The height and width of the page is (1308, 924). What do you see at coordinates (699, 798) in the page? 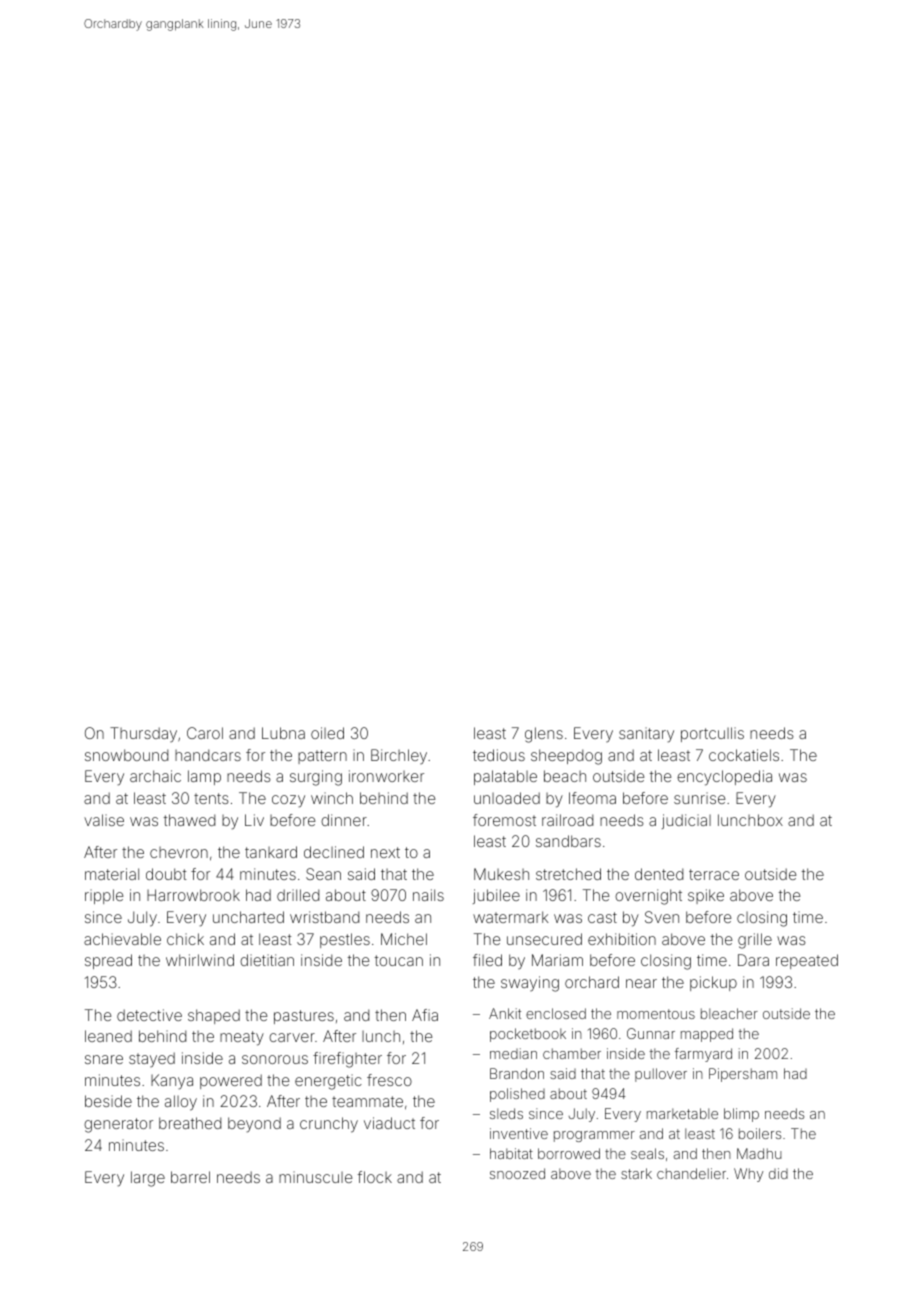
I see `sunrise` at bounding box center [699, 798].
